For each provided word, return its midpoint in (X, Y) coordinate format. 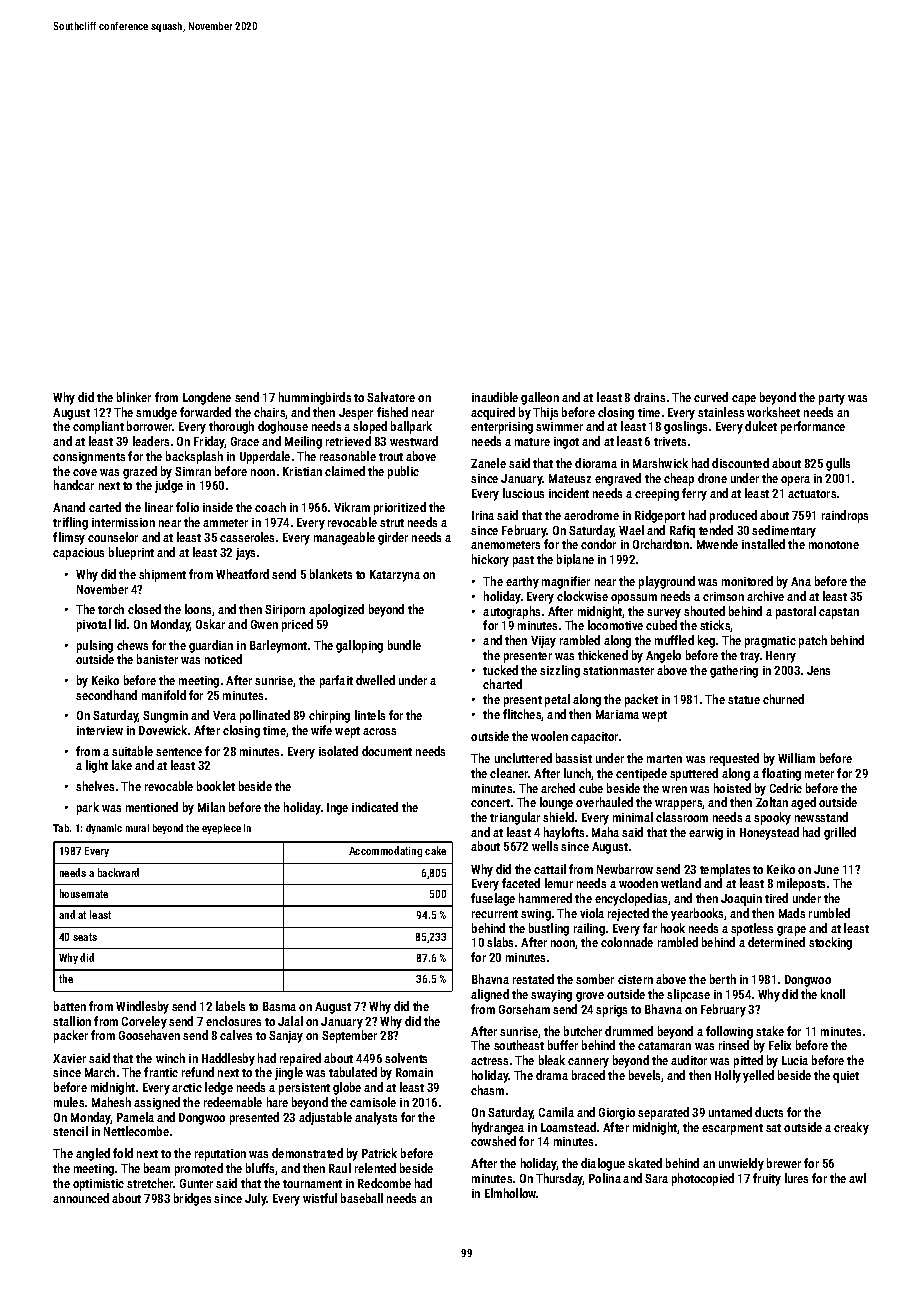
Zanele (488, 463)
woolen (549, 736)
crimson (723, 596)
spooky (772, 818)
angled (93, 1154)
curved (711, 397)
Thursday (559, 1179)
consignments (89, 458)
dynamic (104, 829)
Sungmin (165, 717)
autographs (511, 612)
